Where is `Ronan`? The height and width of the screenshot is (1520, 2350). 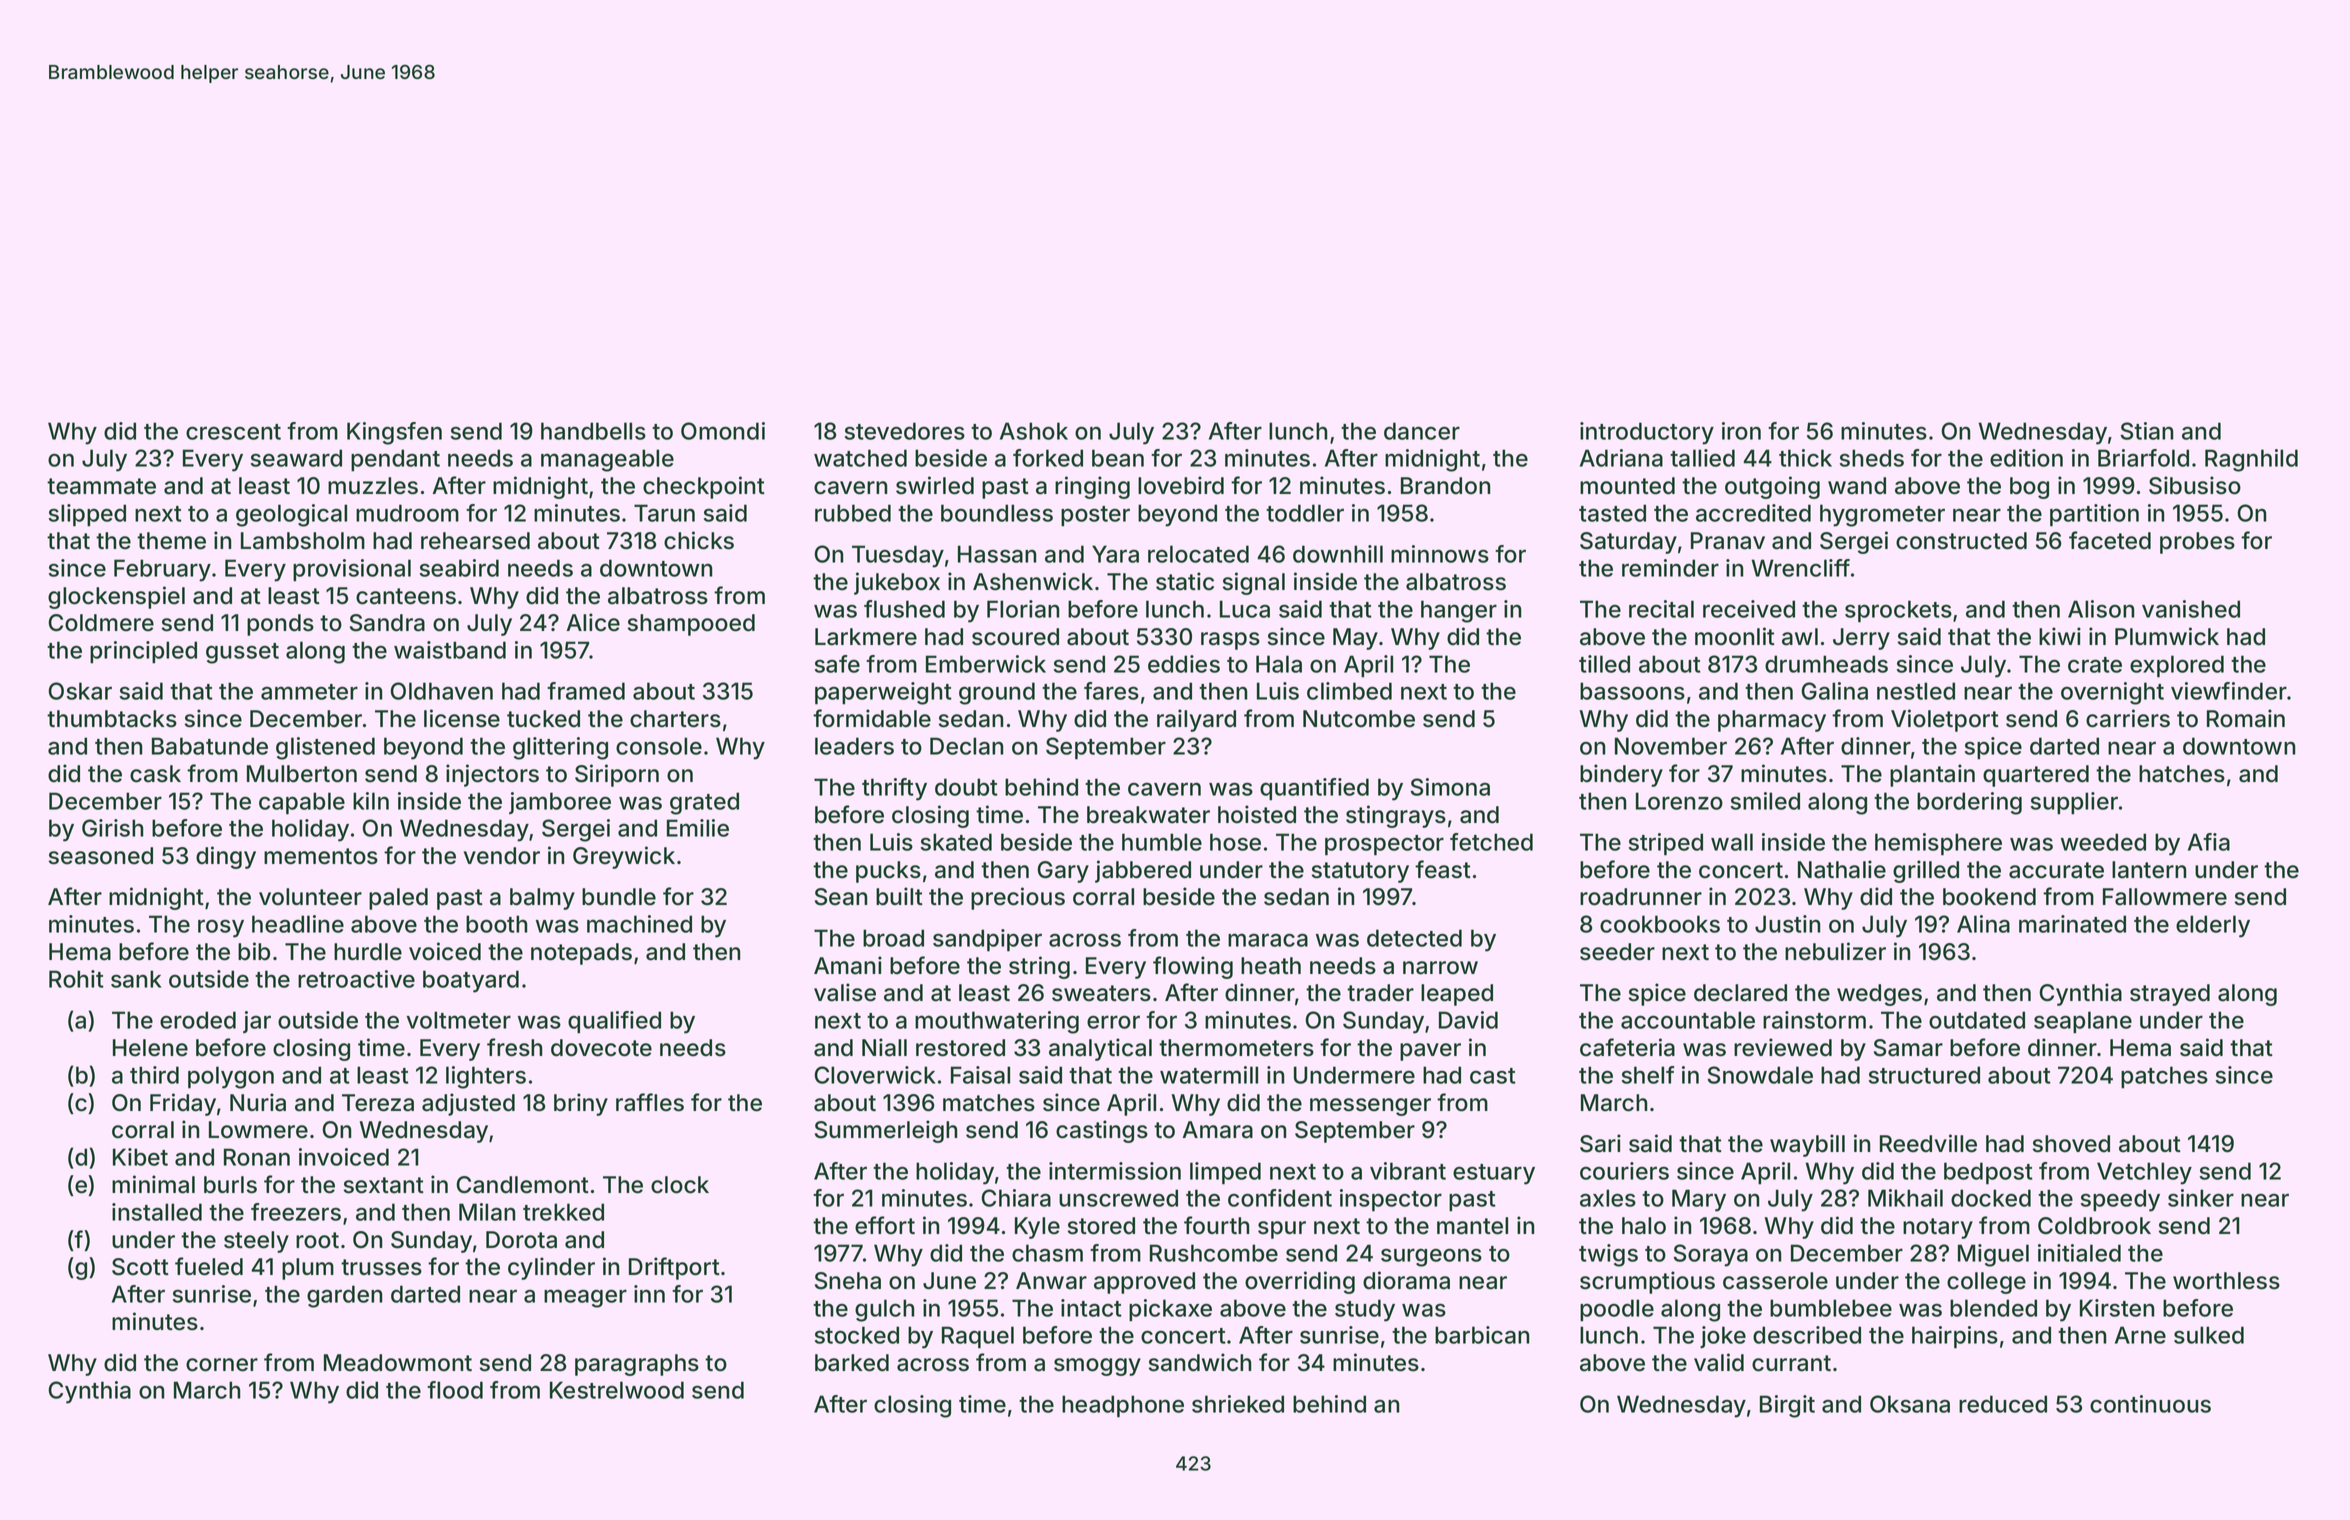 Ronan is located at coordinates (257, 1157).
